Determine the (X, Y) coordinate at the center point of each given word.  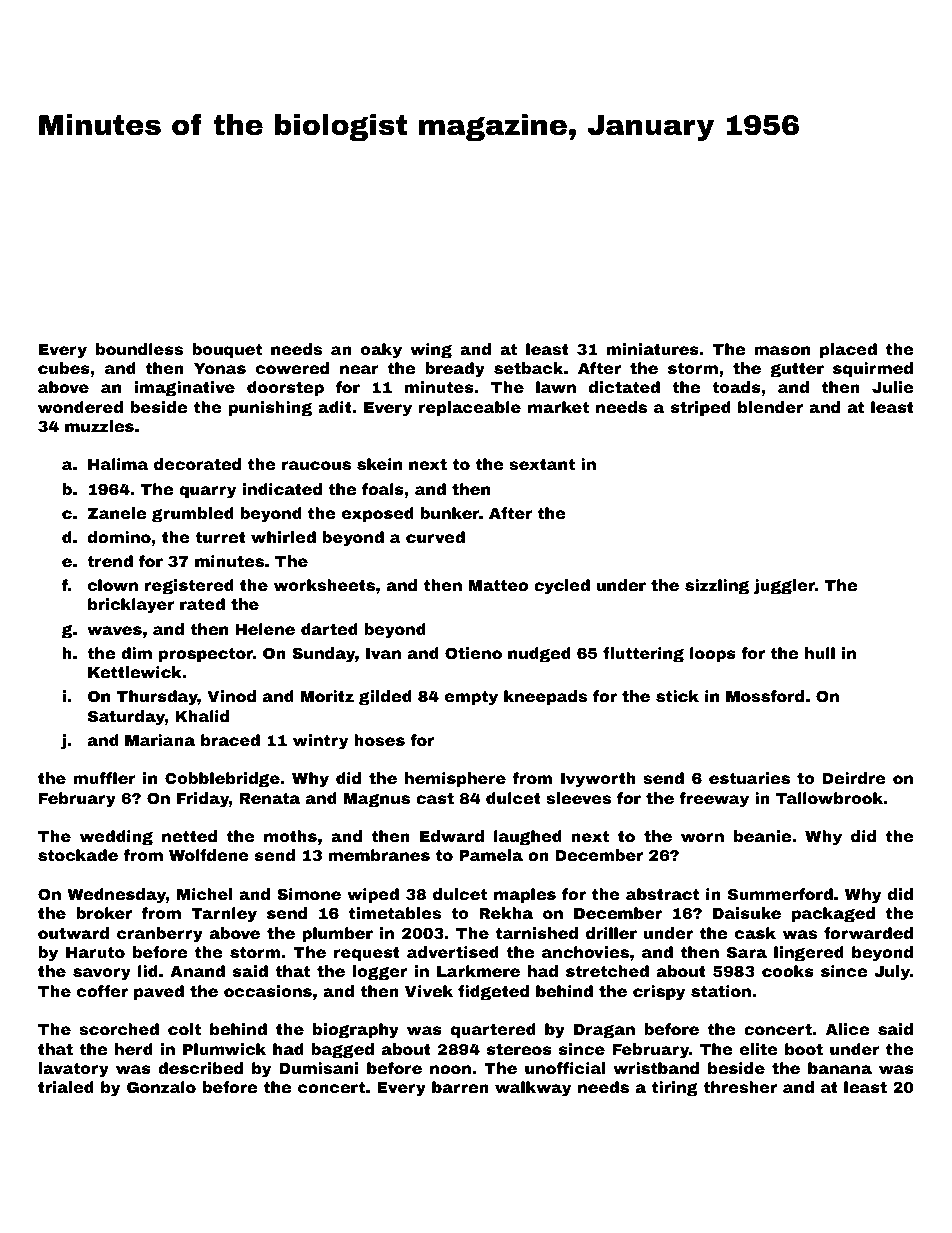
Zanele (116, 513)
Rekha (506, 913)
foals (383, 489)
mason (782, 350)
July (892, 973)
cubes (64, 368)
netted (189, 836)
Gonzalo (161, 1087)
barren (460, 1087)
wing (431, 351)
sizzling (717, 587)
